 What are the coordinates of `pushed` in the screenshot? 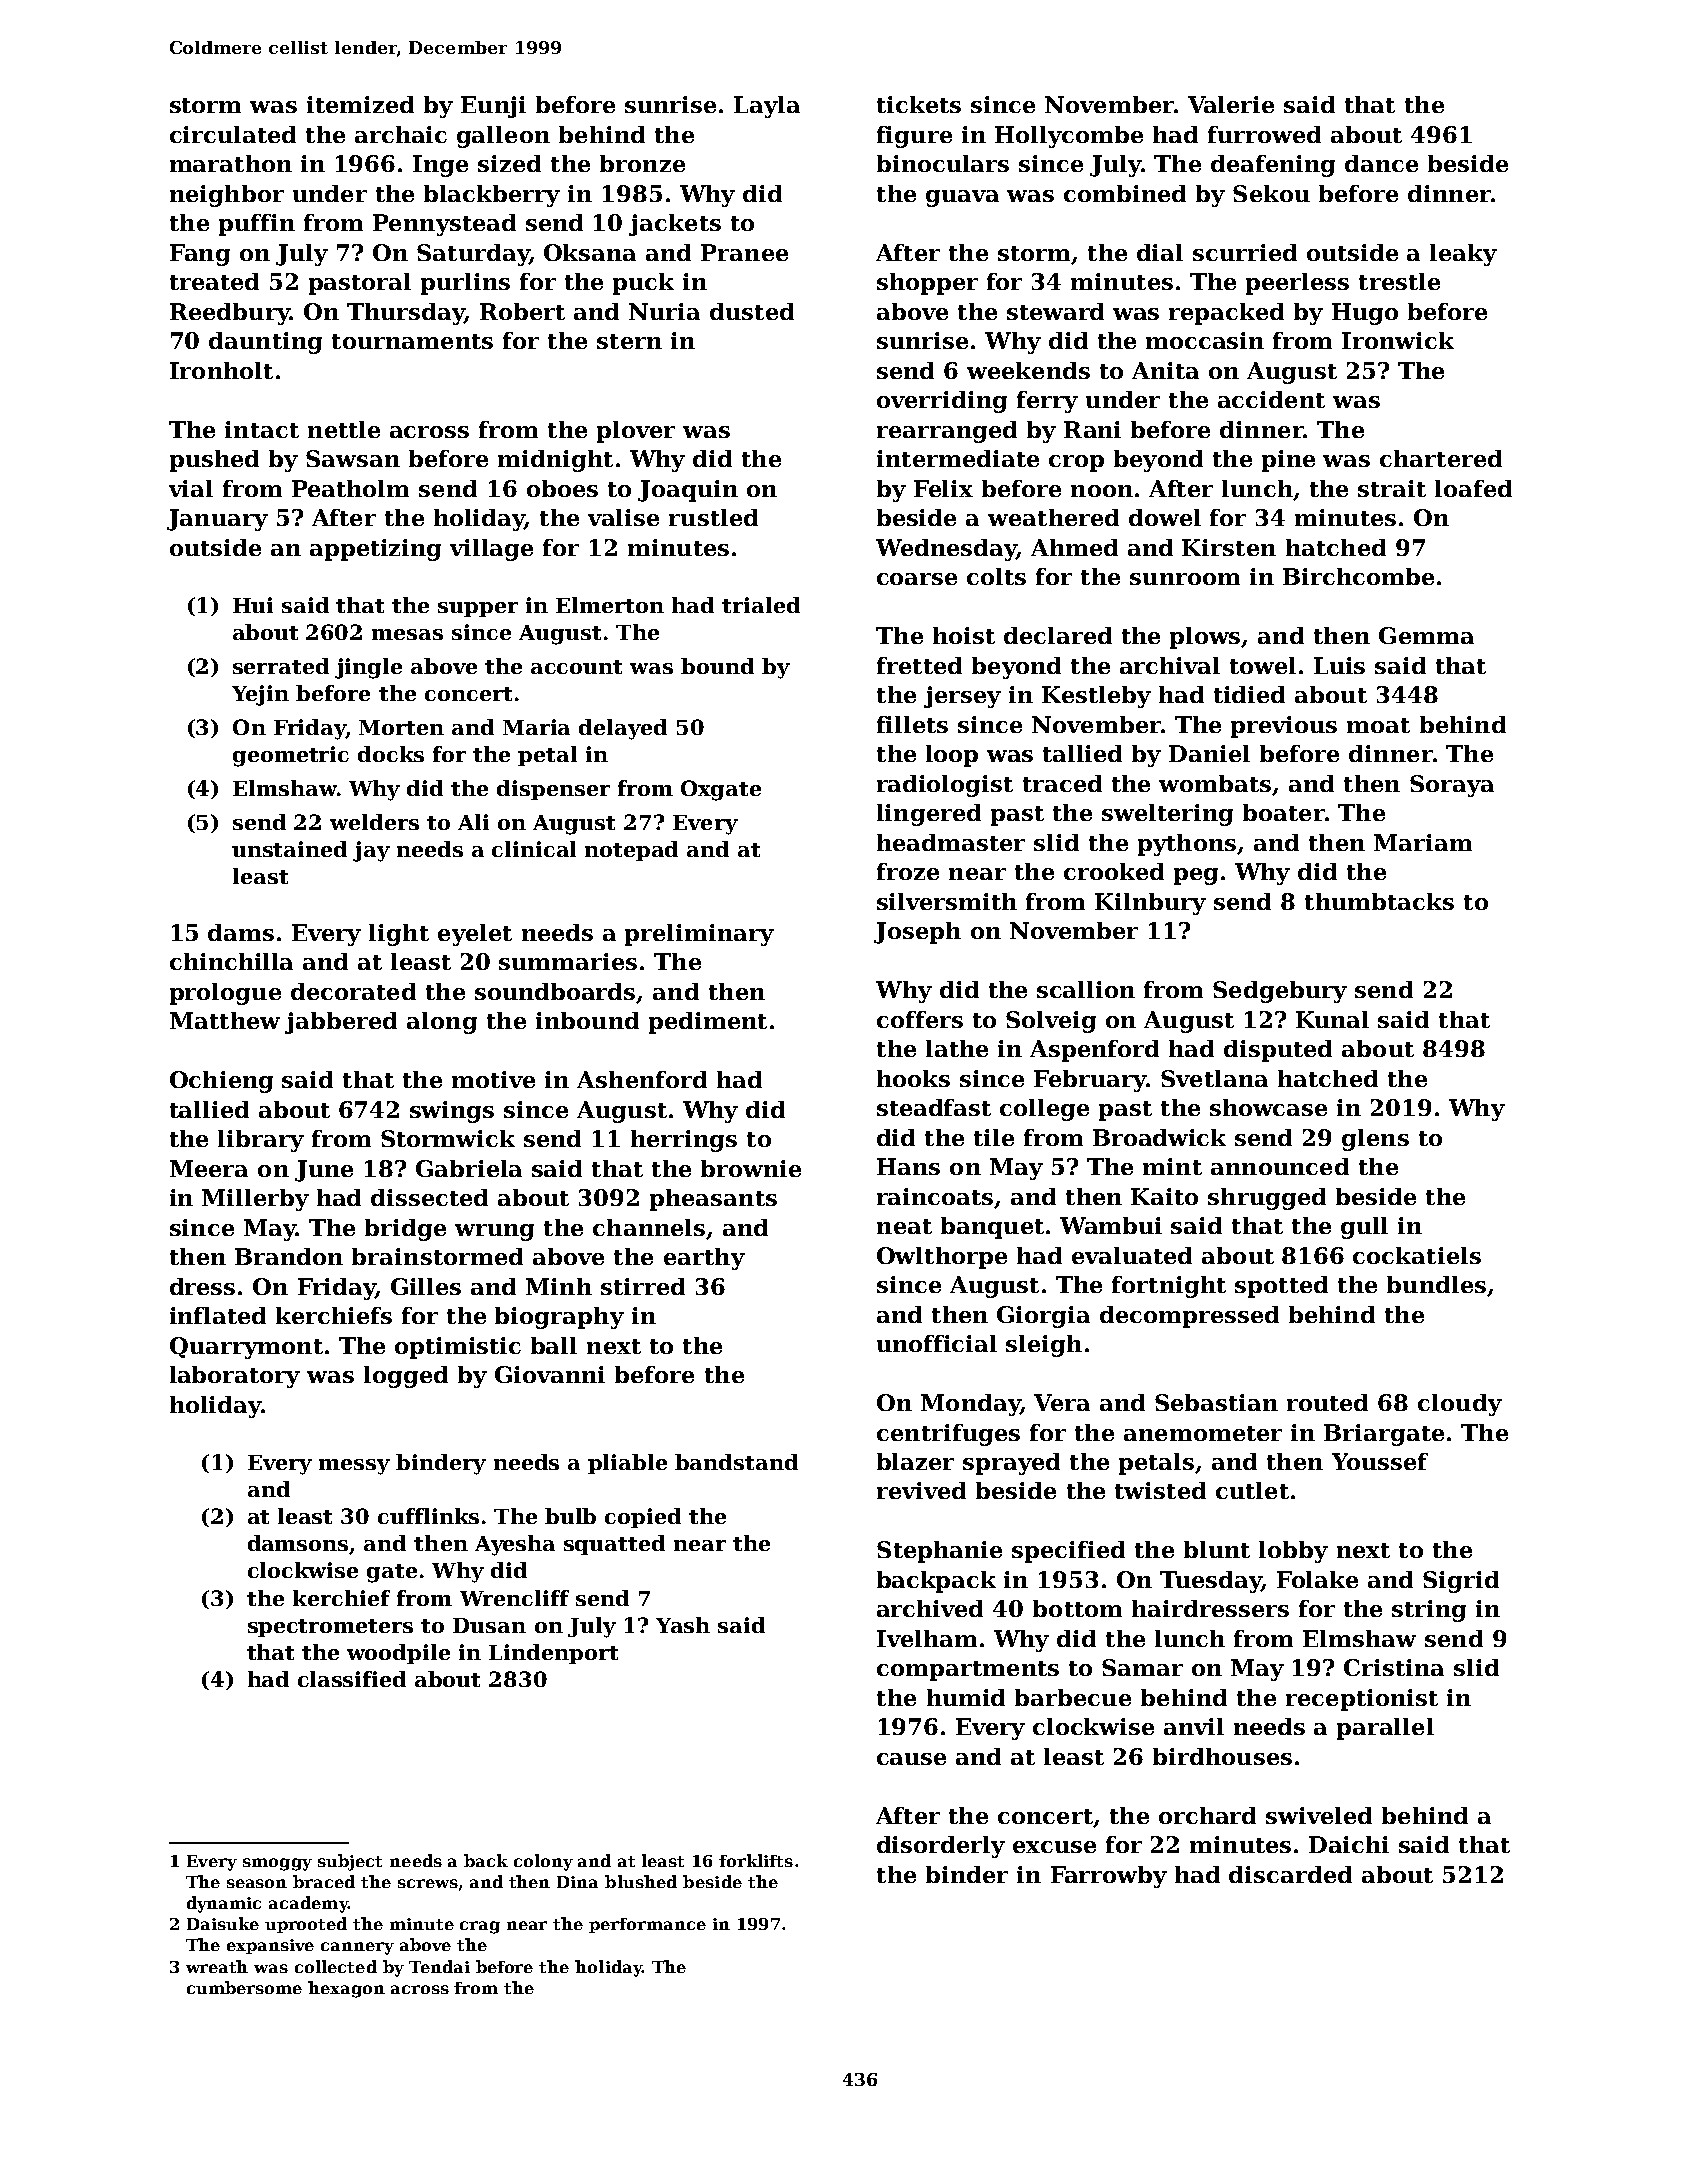 It's located at (214, 461).
